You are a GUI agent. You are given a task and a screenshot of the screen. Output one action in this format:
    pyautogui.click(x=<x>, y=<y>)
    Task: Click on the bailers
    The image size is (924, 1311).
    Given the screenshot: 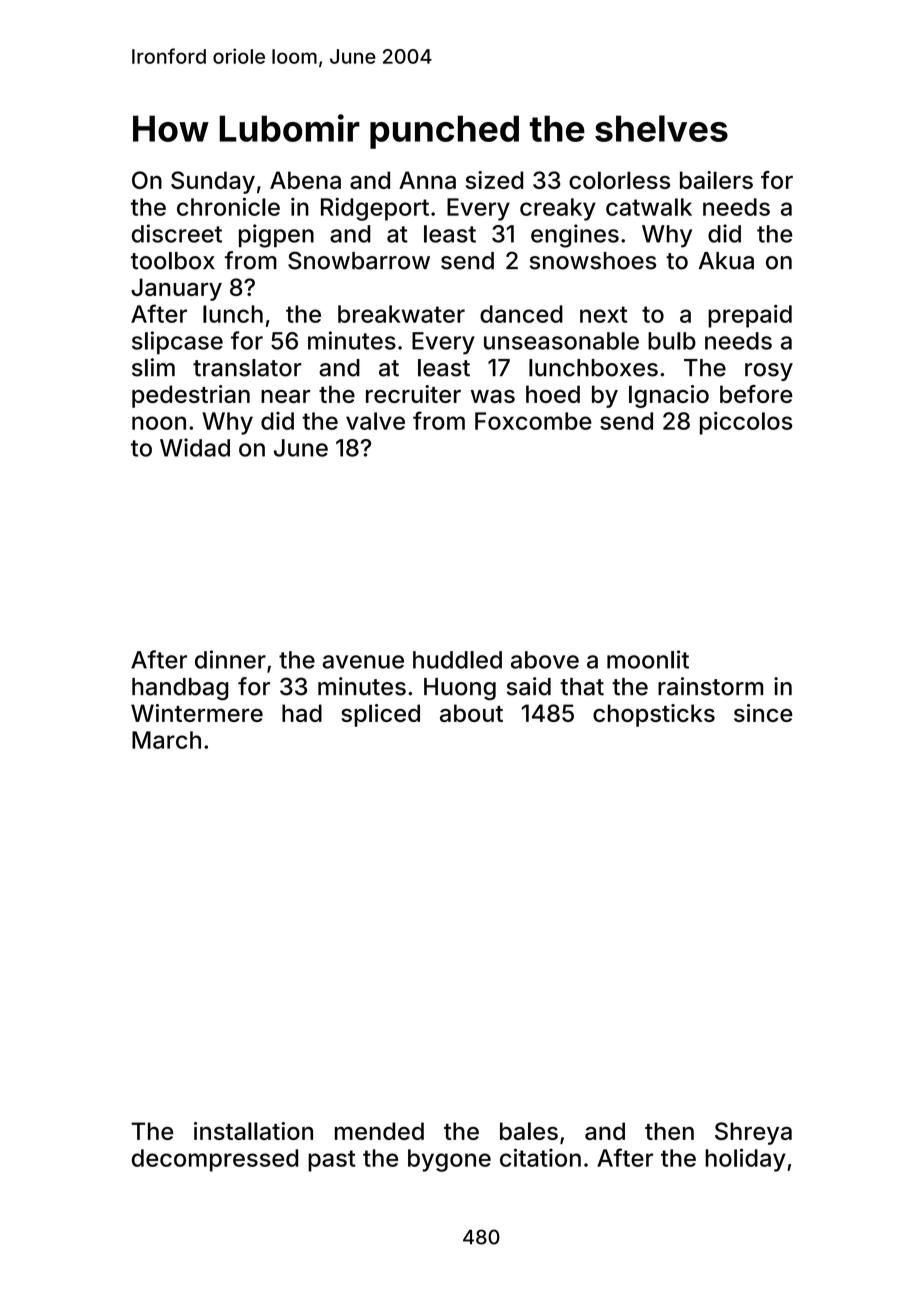 What is the action you would take?
    pyautogui.click(x=716, y=180)
